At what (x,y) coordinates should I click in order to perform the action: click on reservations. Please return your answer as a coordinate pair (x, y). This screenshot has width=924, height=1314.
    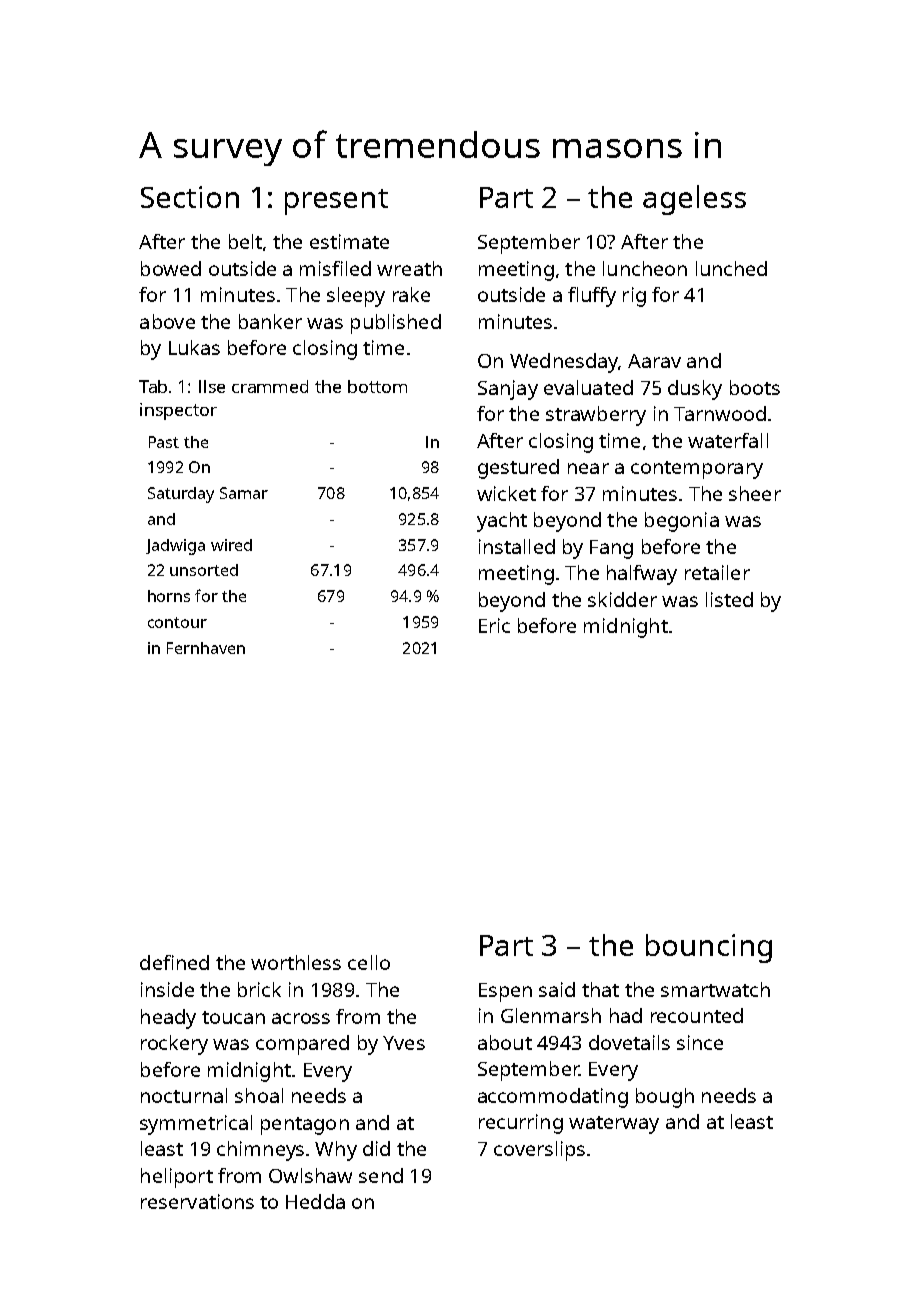
    Looking at the image, I should click on (197, 1201).
